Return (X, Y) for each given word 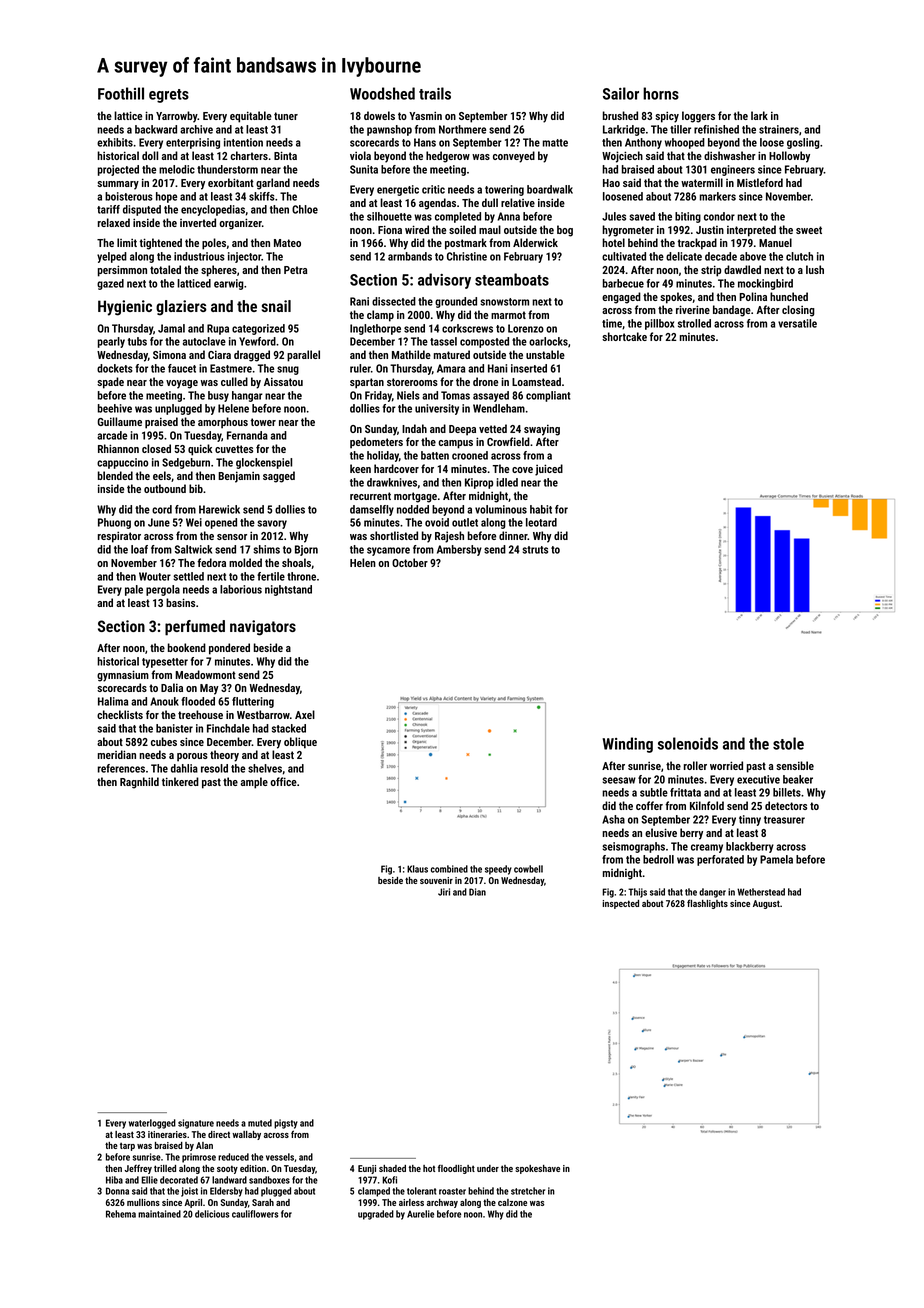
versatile (797, 323)
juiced (549, 470)
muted (260, 1123)
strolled (694, 323)
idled (507, 482)
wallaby (246, 1135)
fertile (271, 576)
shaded (392, 1168)
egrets (169, 96)
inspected (620, 904)
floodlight (456, 1169)
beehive (115, 408)
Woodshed (382, 93)
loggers (698, 117)
